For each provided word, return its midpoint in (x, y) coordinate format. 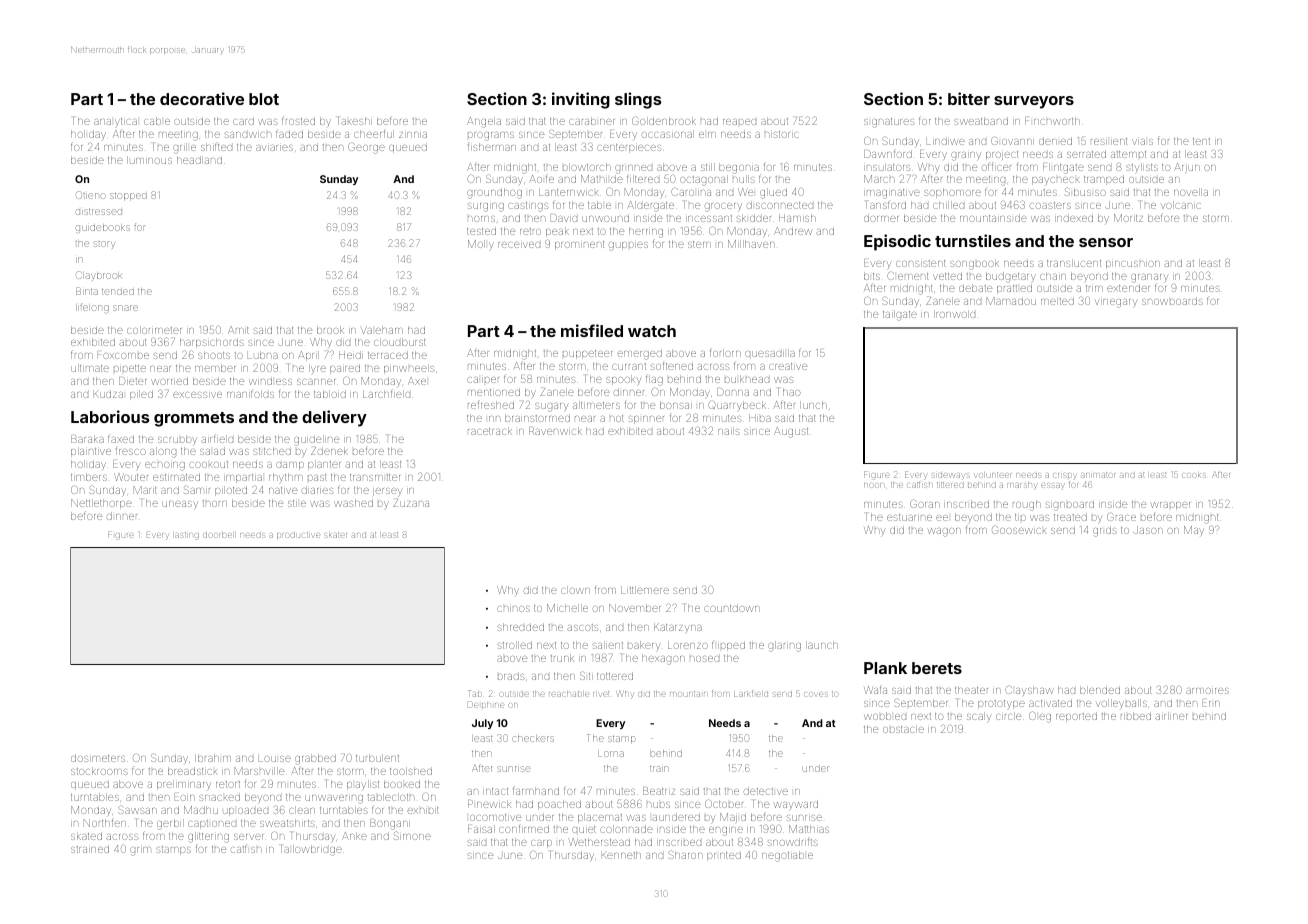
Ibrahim (213, 758)
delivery (334, 418)
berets (937, 668)
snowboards (1172, 301)
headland (199, 160)
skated (86, 836)
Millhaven (751, 244)
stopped (128, 197)
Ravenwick (555, 431)
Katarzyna (678, 628)
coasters (1051, 205)
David (564, 218)
